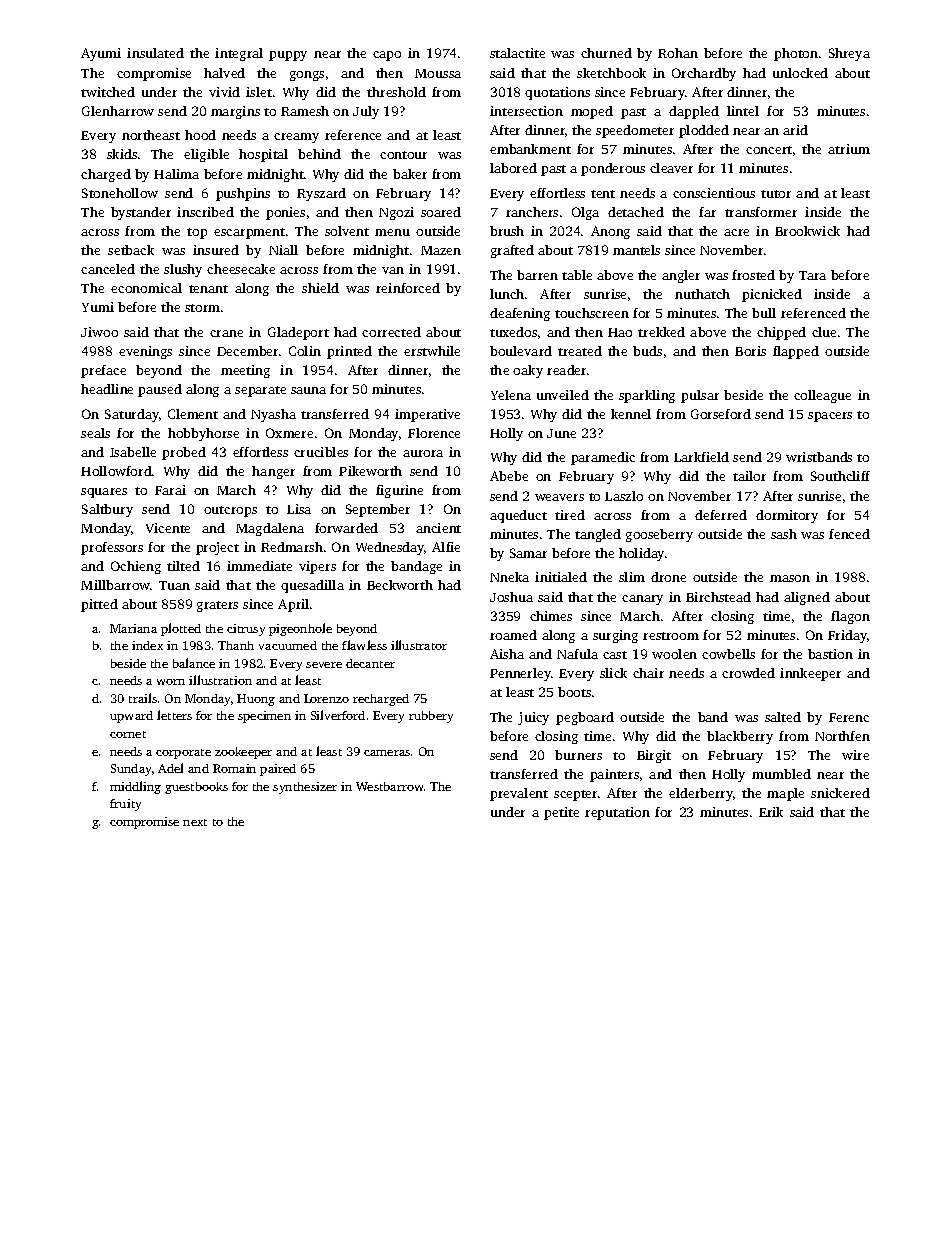  What do you see at coordinates (338, 715) in the document?
I see `Silverford` at bounding box center [338, 715].
